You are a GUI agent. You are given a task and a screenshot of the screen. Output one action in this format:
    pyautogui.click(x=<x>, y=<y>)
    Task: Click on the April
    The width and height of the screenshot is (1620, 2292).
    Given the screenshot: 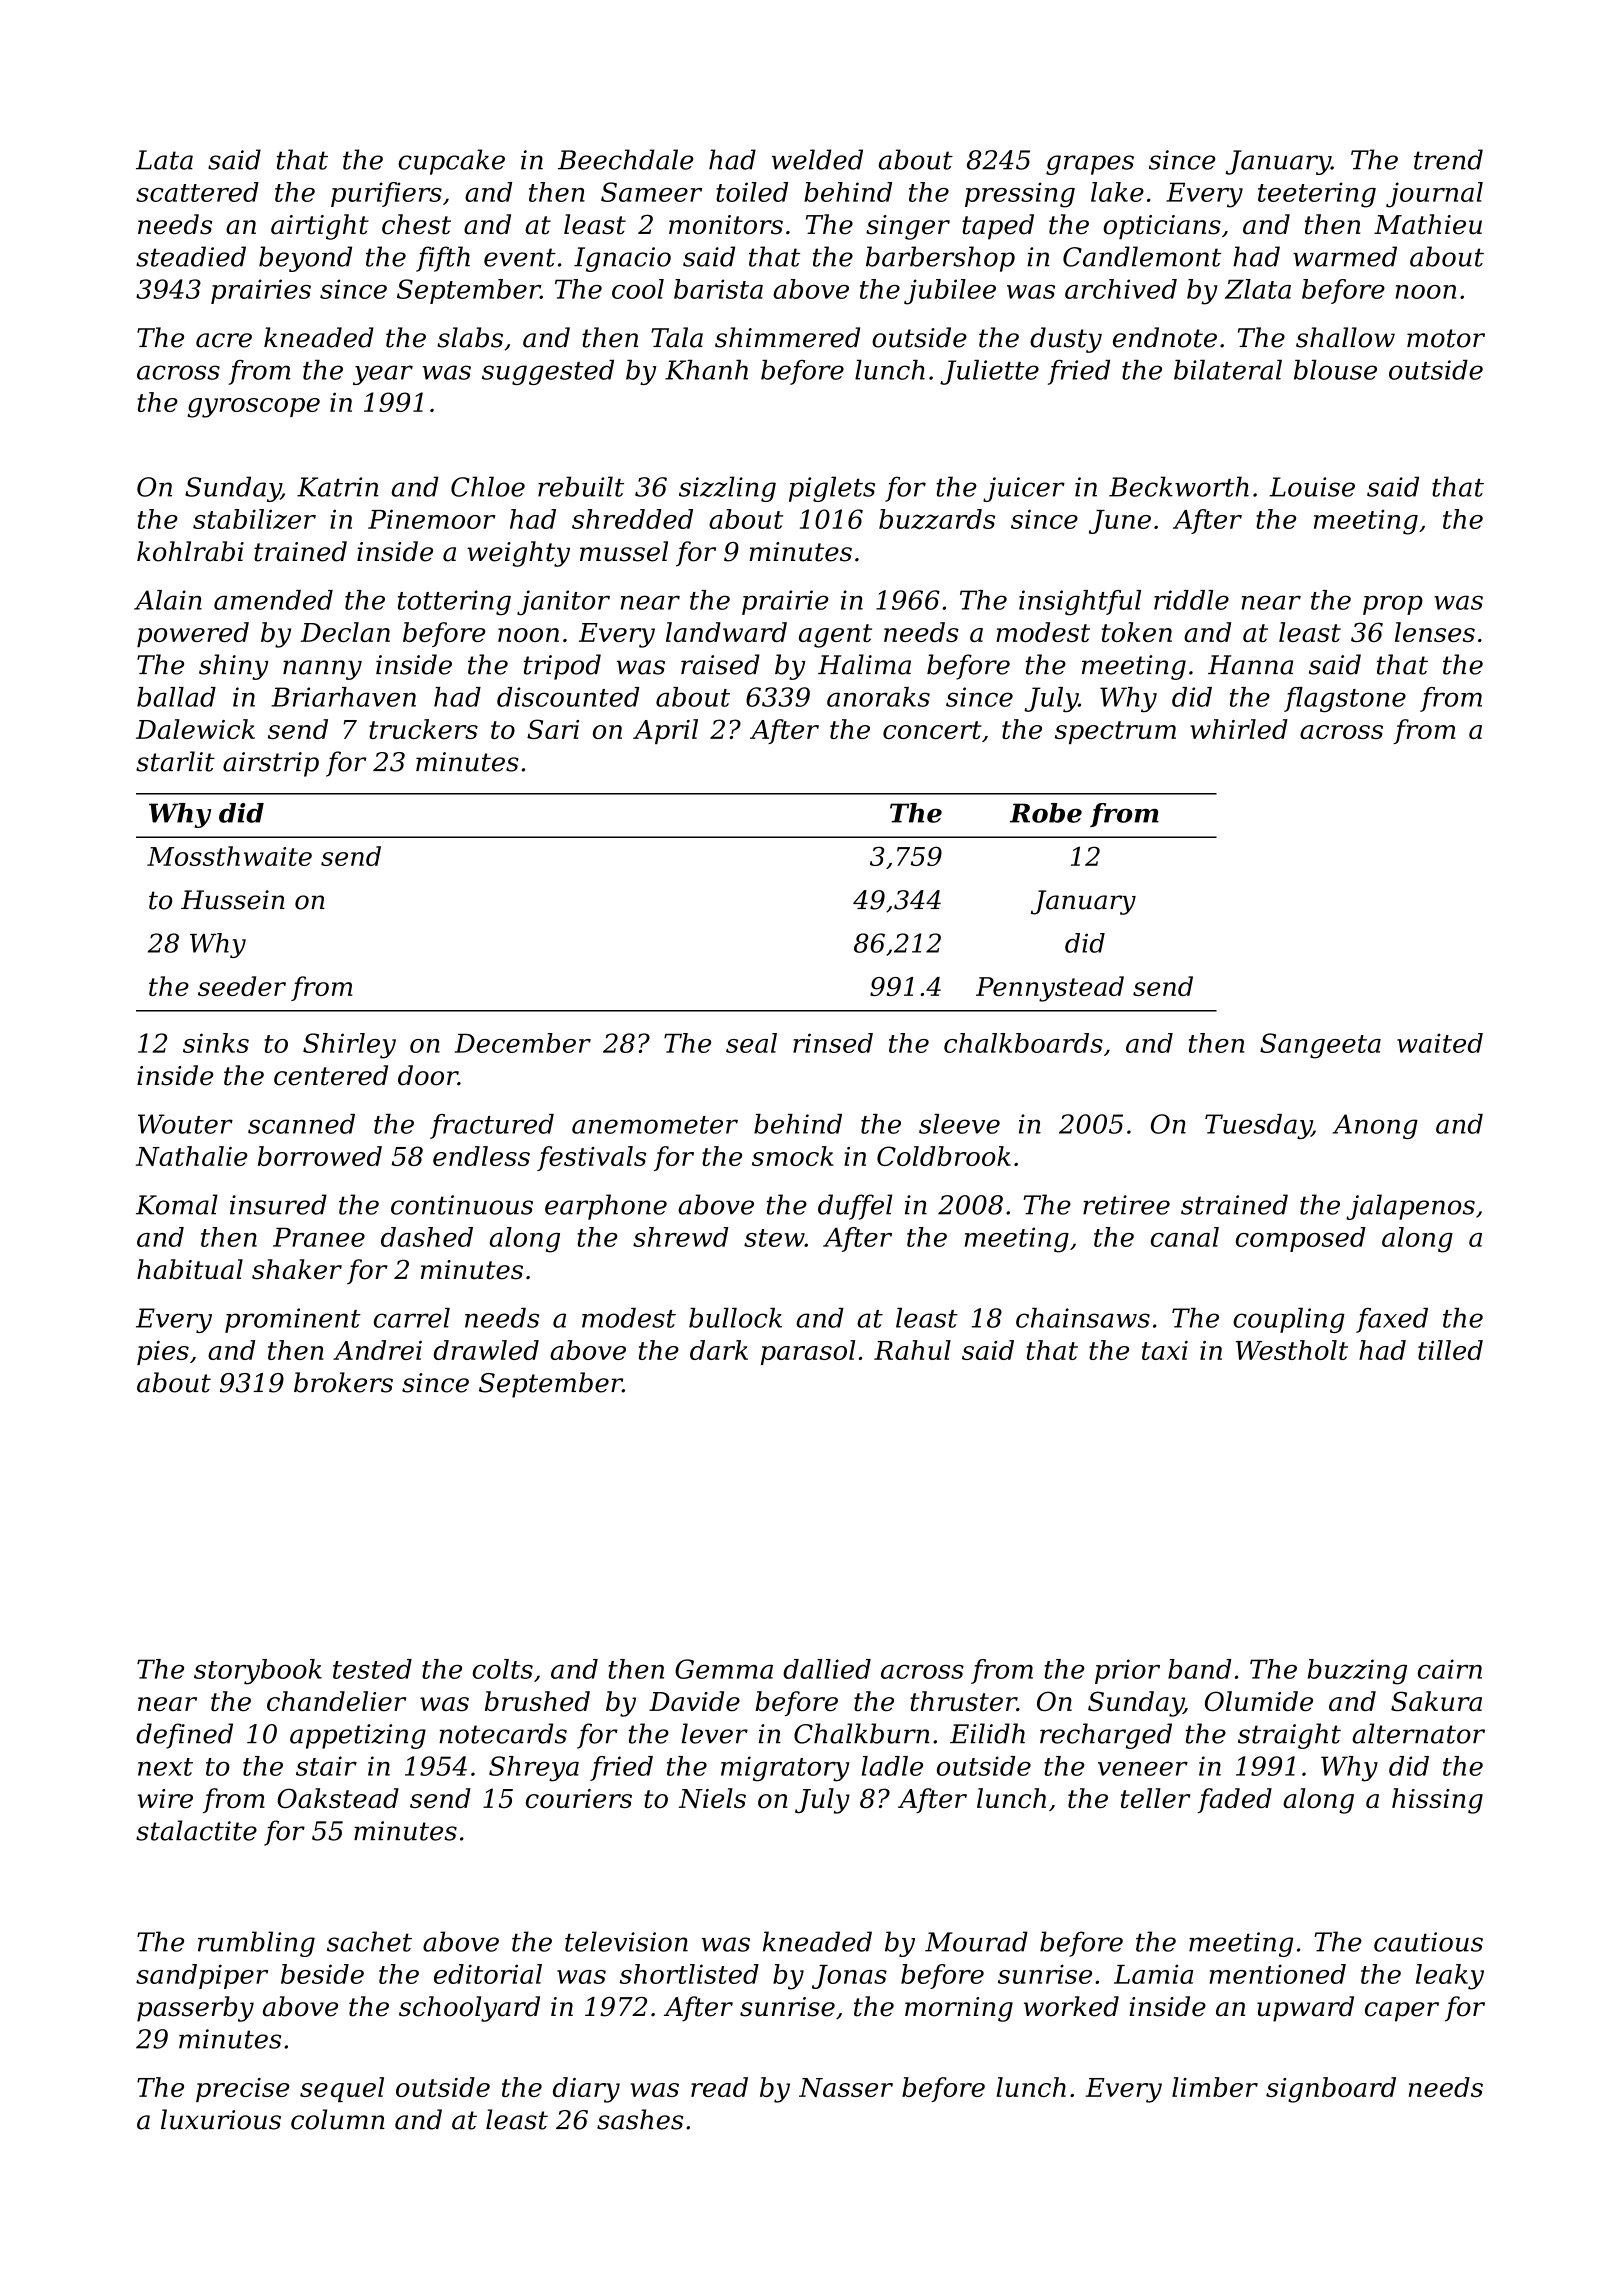 What is the action you would take?
    pyautogui.click(x=665, y=731)
